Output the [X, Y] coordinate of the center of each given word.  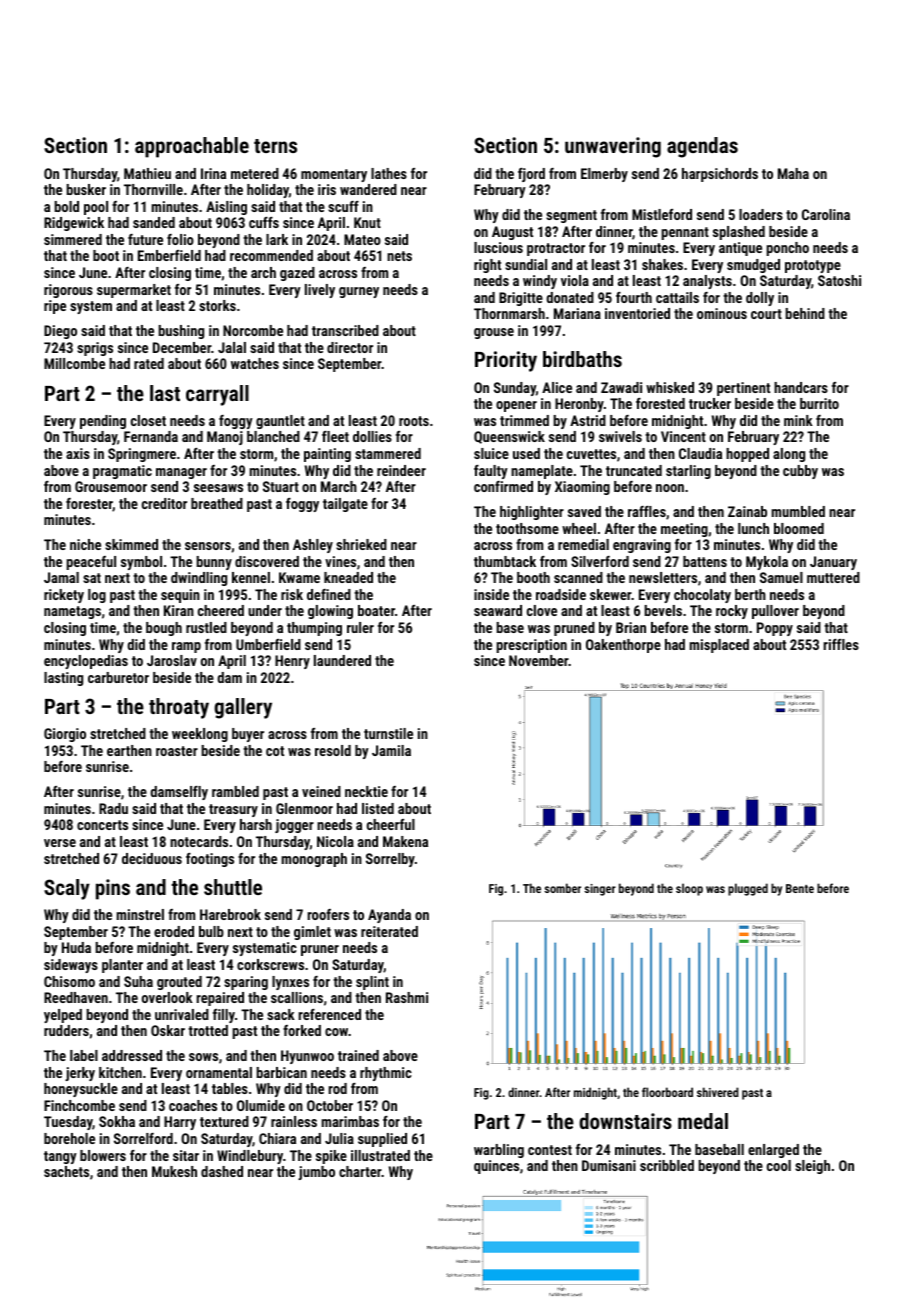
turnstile [388, 733]
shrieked [361, 544]
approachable [192, 147]
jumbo [316, 1173]
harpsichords [720, 175]
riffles [841, 644]
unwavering [613, 147]
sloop [689, 889]
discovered [267, 561]
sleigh [812, 1167]
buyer [248, 735]
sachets [66, 1171]
